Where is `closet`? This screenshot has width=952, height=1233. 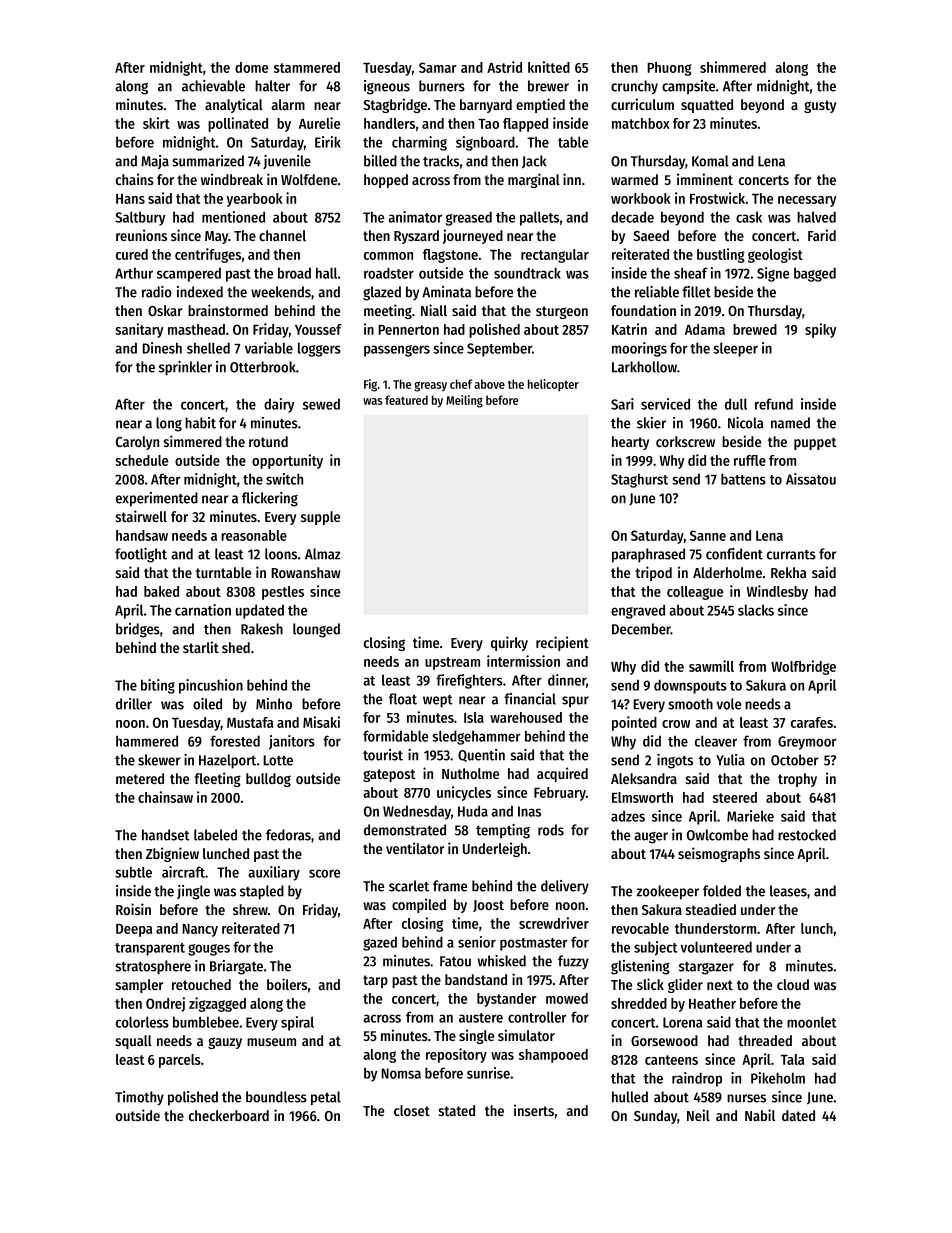 closet is located at coordinates (412, 1110).
